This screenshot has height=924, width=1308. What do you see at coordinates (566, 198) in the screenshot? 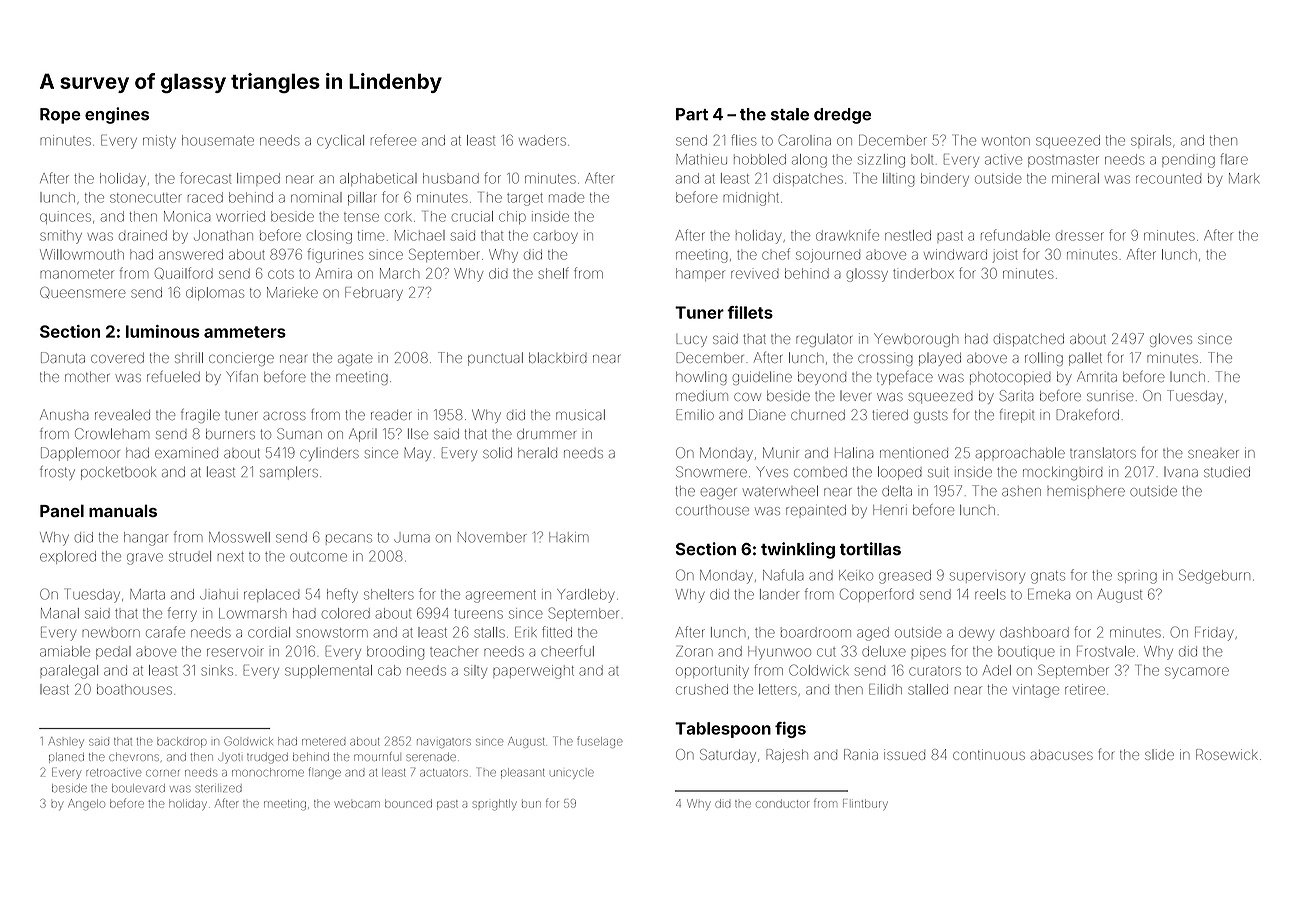
I see `made` at bounding box center [566, 198].
